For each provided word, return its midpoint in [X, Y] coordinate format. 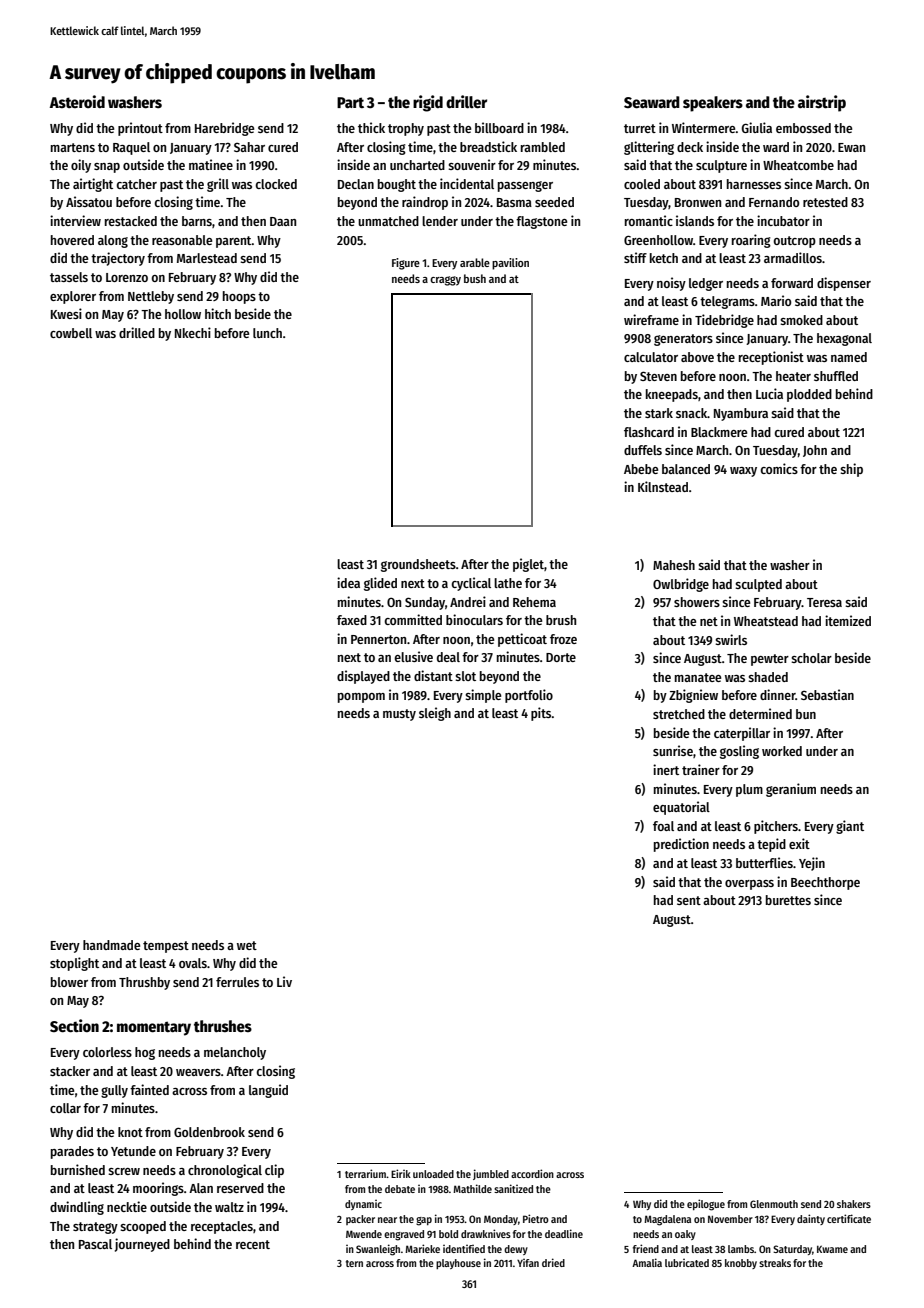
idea [348, 582]
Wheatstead [766, 621]
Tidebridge [724, 321]
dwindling [77, 1208]
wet [247, 945]
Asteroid [77, 101]
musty [399, 715]
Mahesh [674, 565]
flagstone [541, 222]
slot [465, 676]
